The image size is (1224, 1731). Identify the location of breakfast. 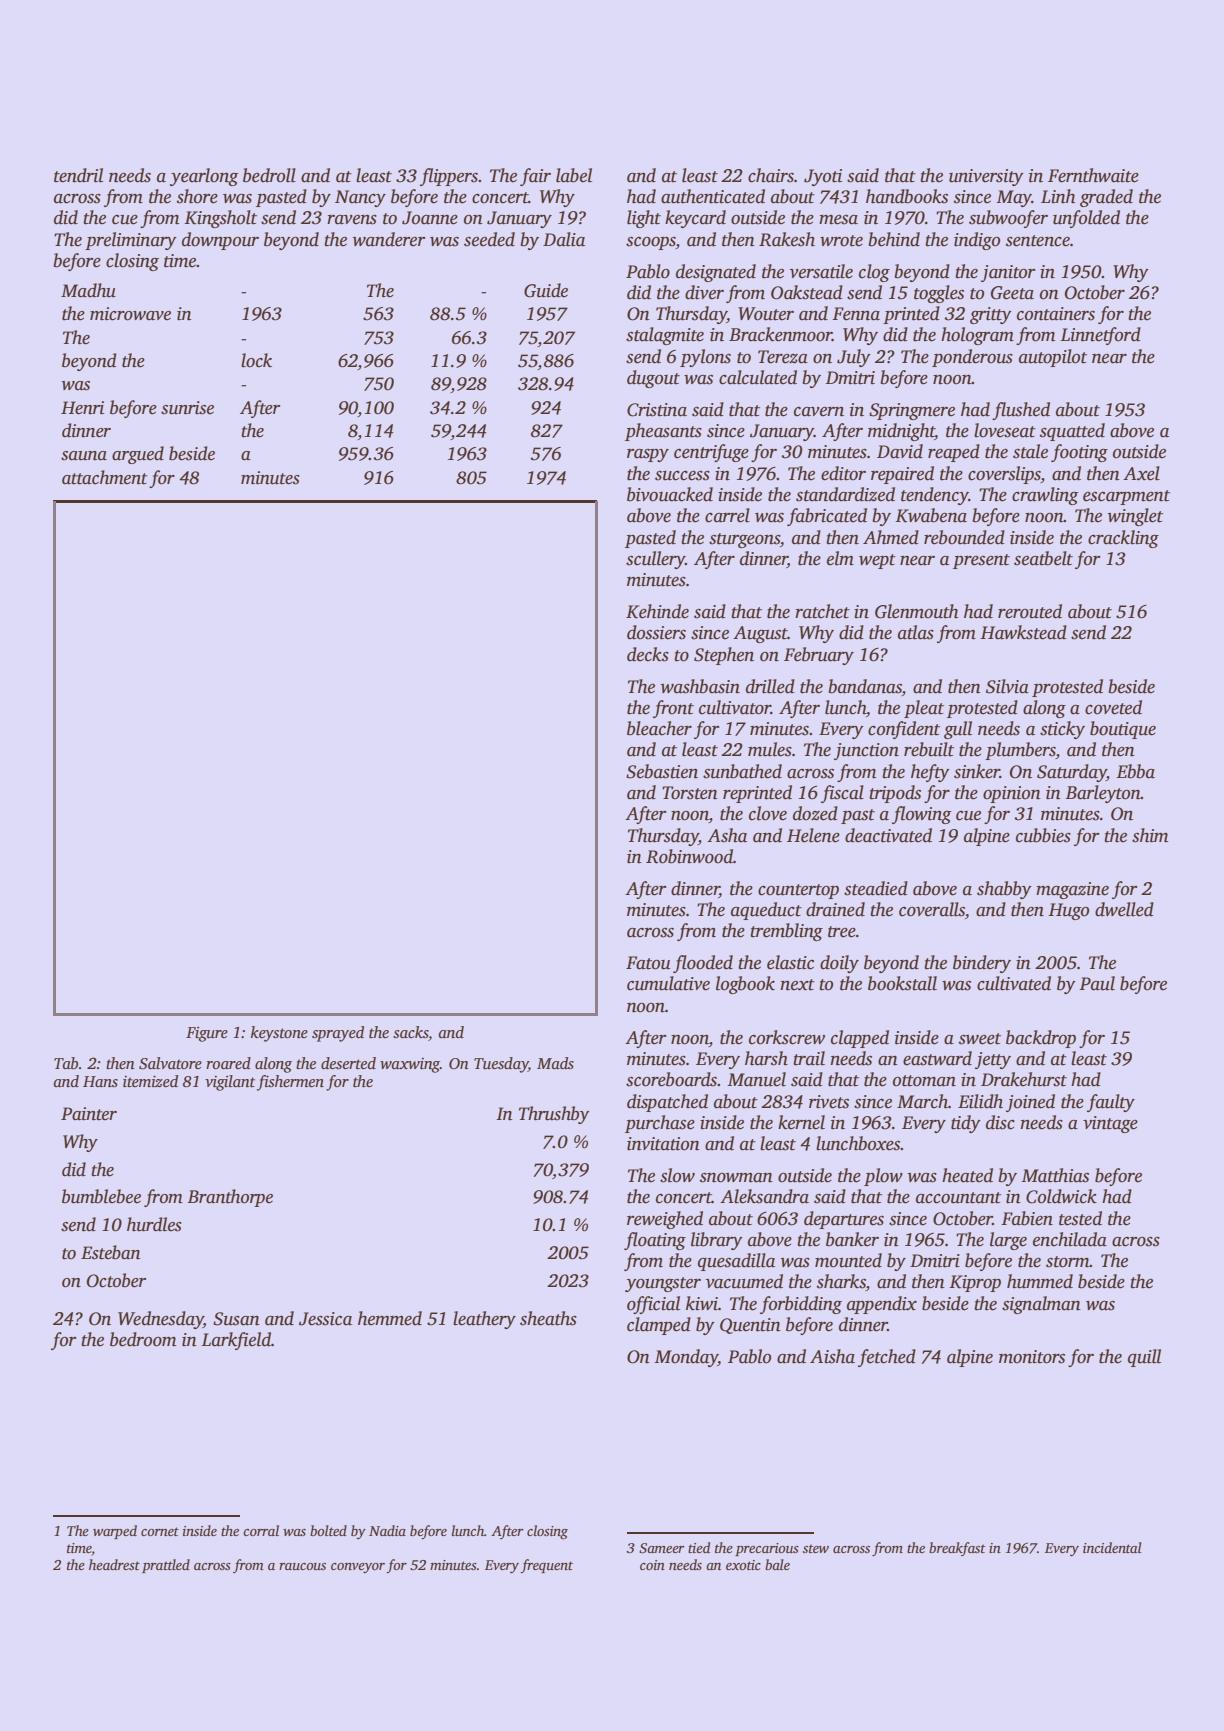
(957, 1549).
